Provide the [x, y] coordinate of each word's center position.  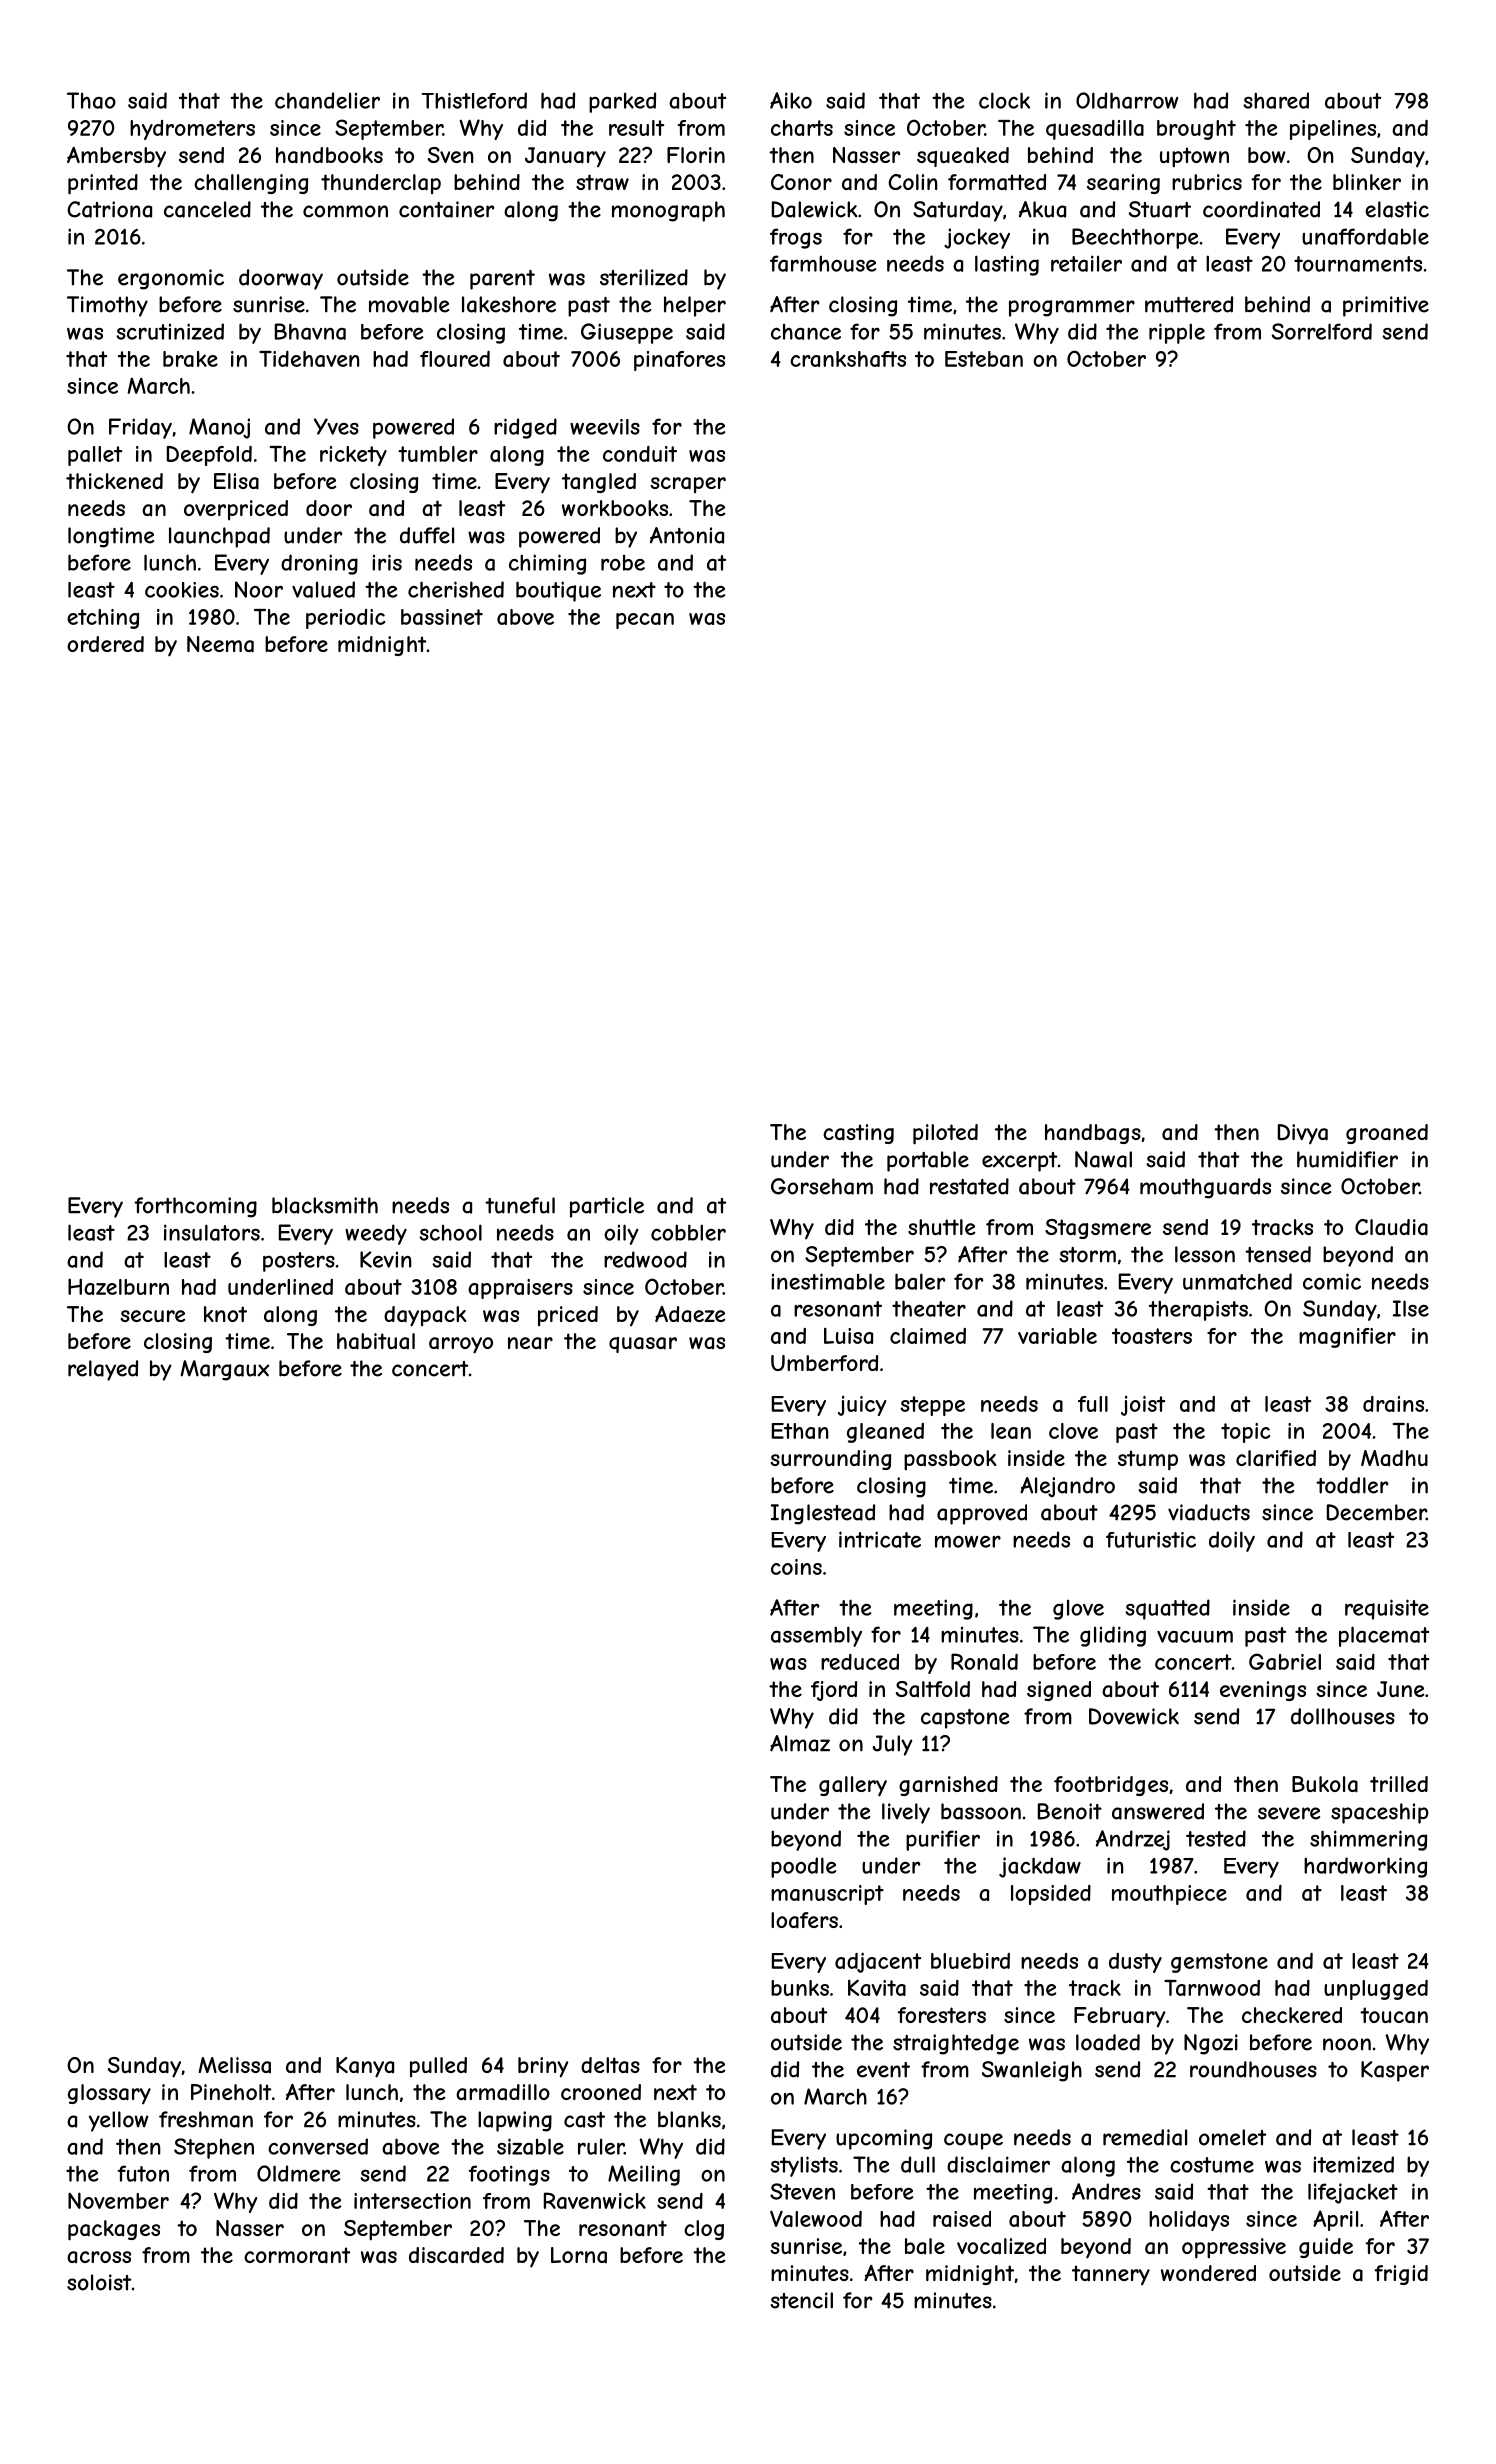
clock [1004, 100]
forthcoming [195, 1207]
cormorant [297, 2255]
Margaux [224, 1370]
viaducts [1209, 1512]
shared [1276, 100]
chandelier [327, 100]
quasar [643, 1345]
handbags [1093, 1134]
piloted [945, 1134]
